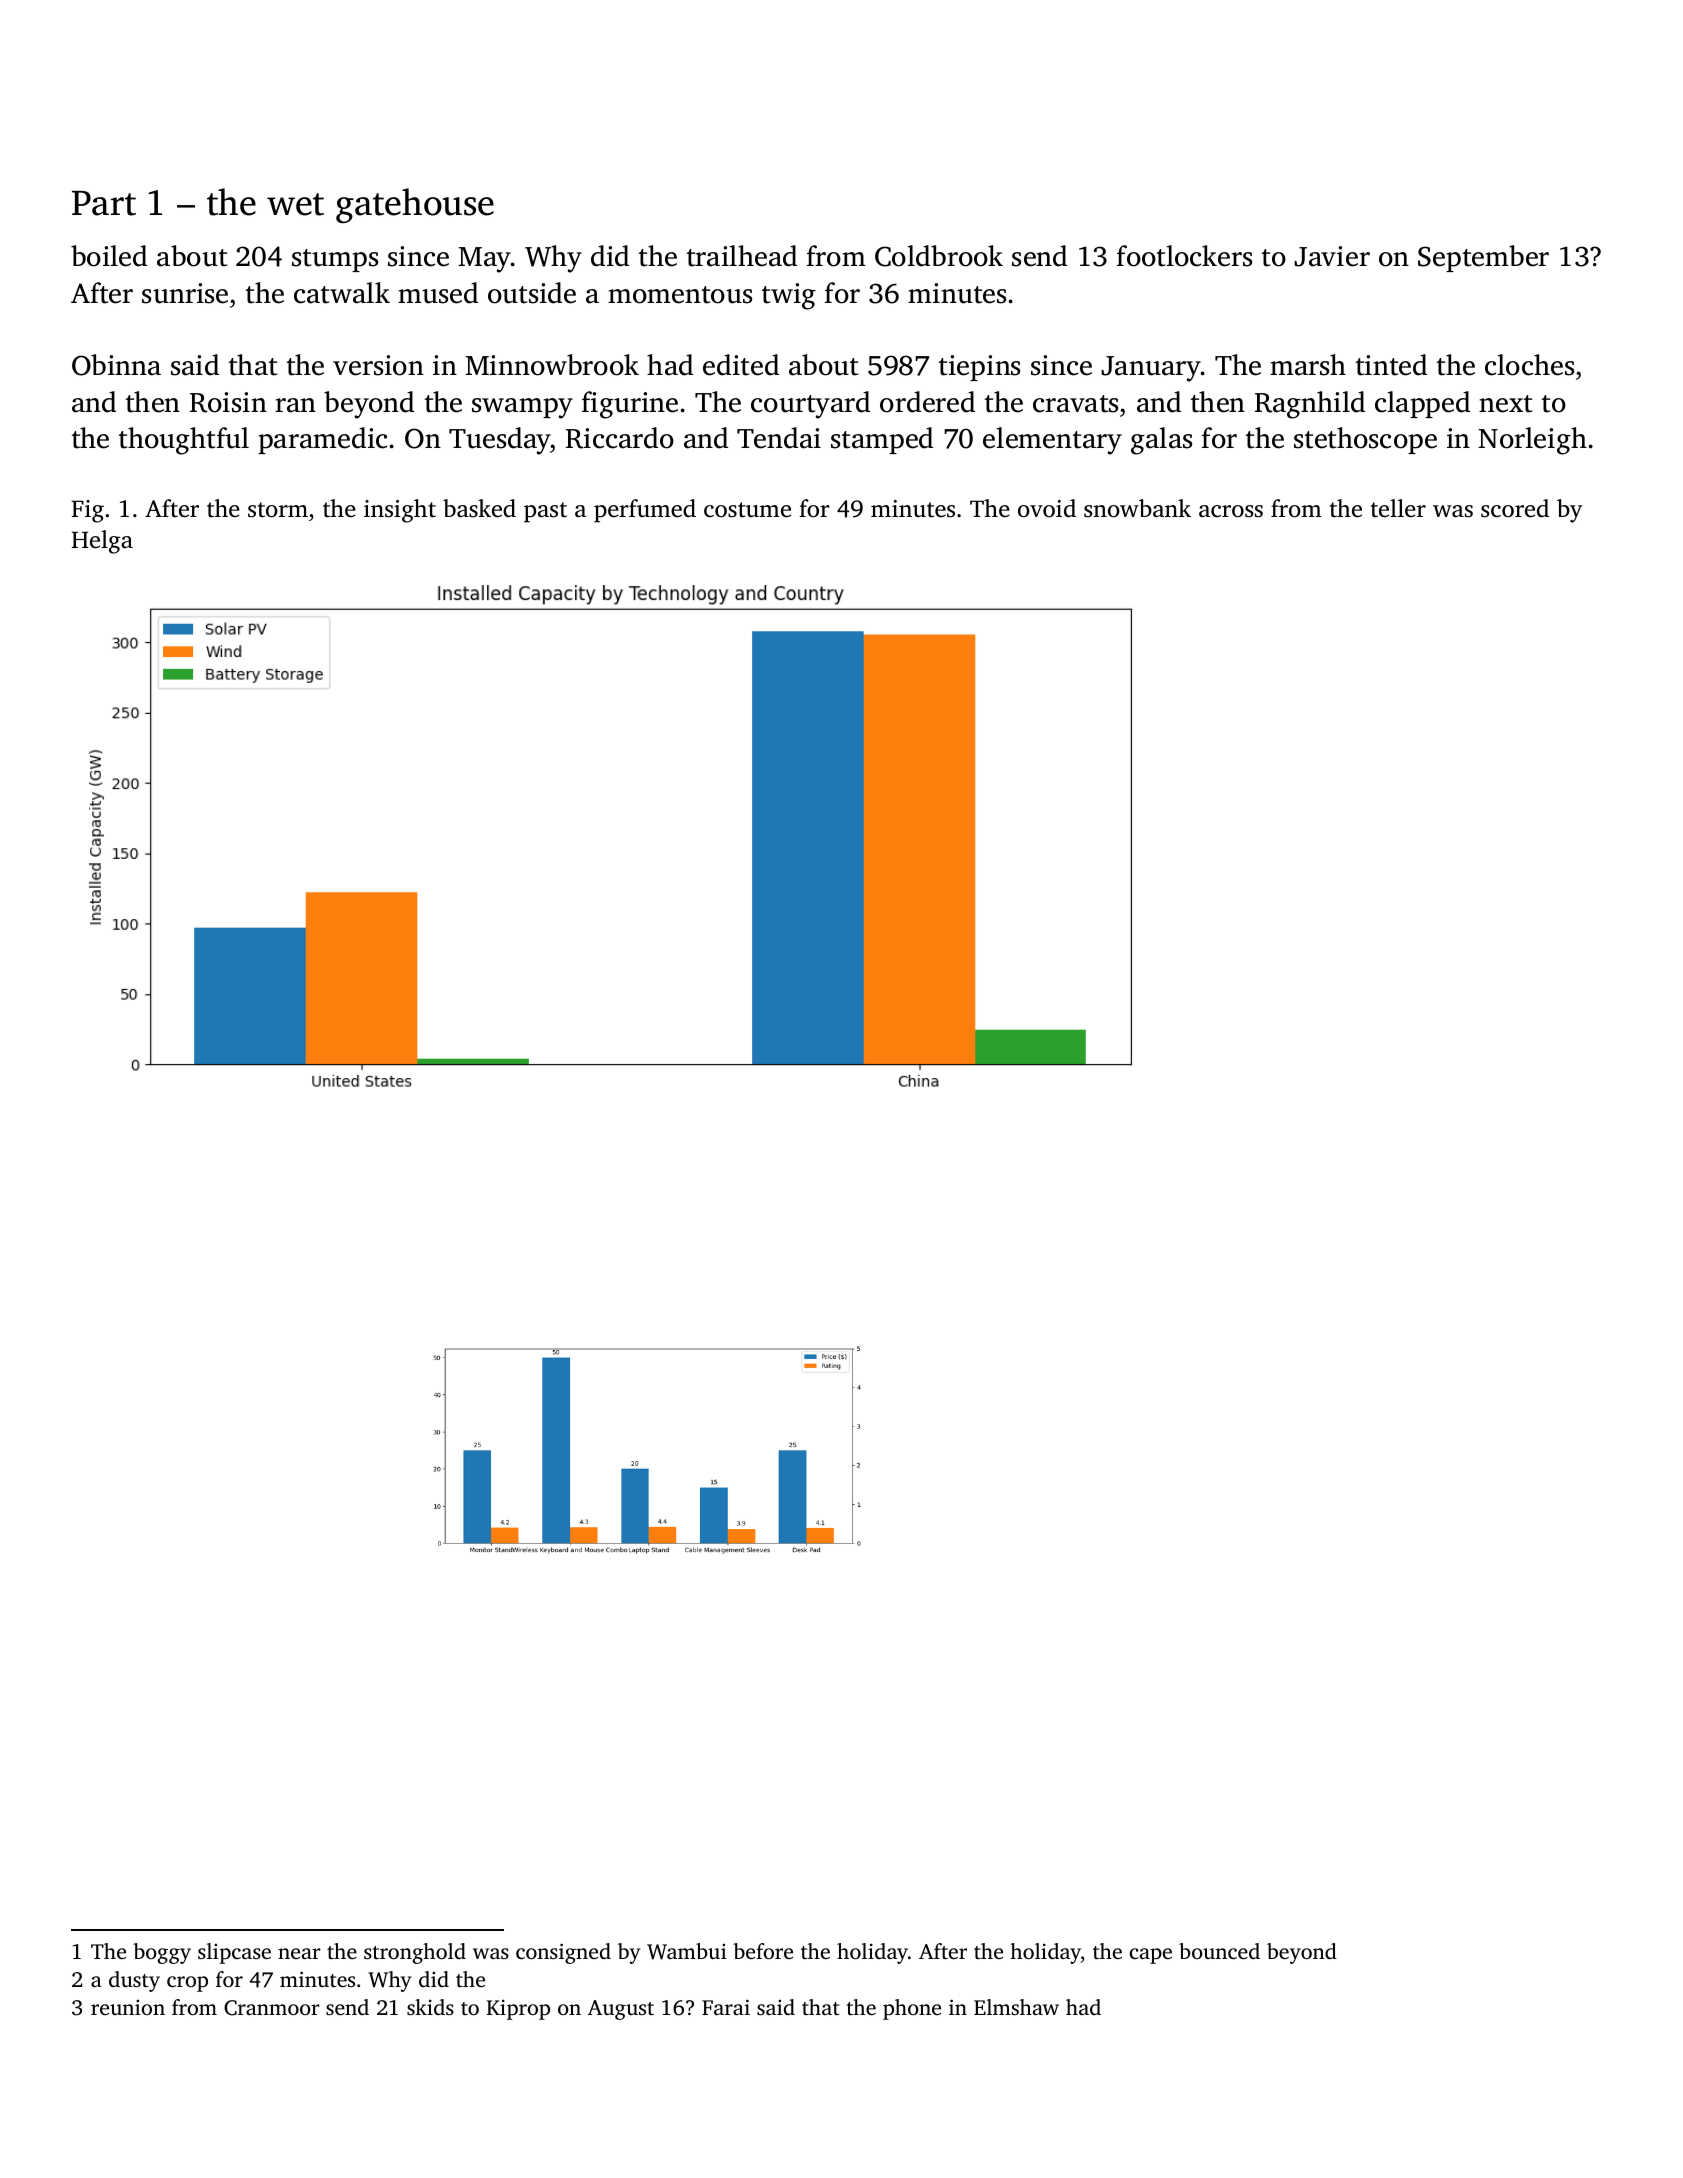 This image has width=1683, height=2178. Describe the element at coordinates (104, 203) in the image. I see `Part` at that location.
